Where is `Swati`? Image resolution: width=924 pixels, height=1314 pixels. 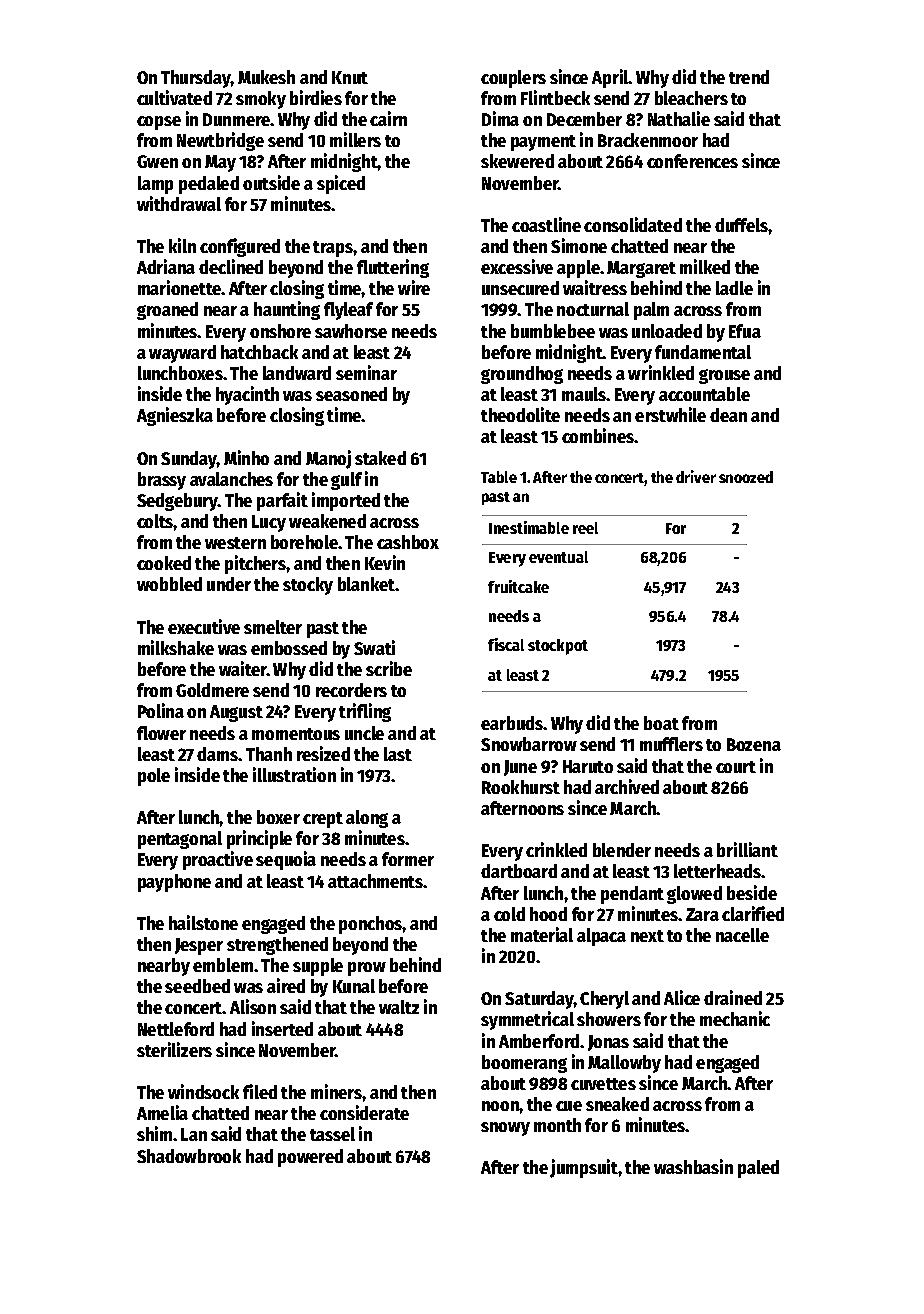 Swati is located at coordinates (374, 647).
